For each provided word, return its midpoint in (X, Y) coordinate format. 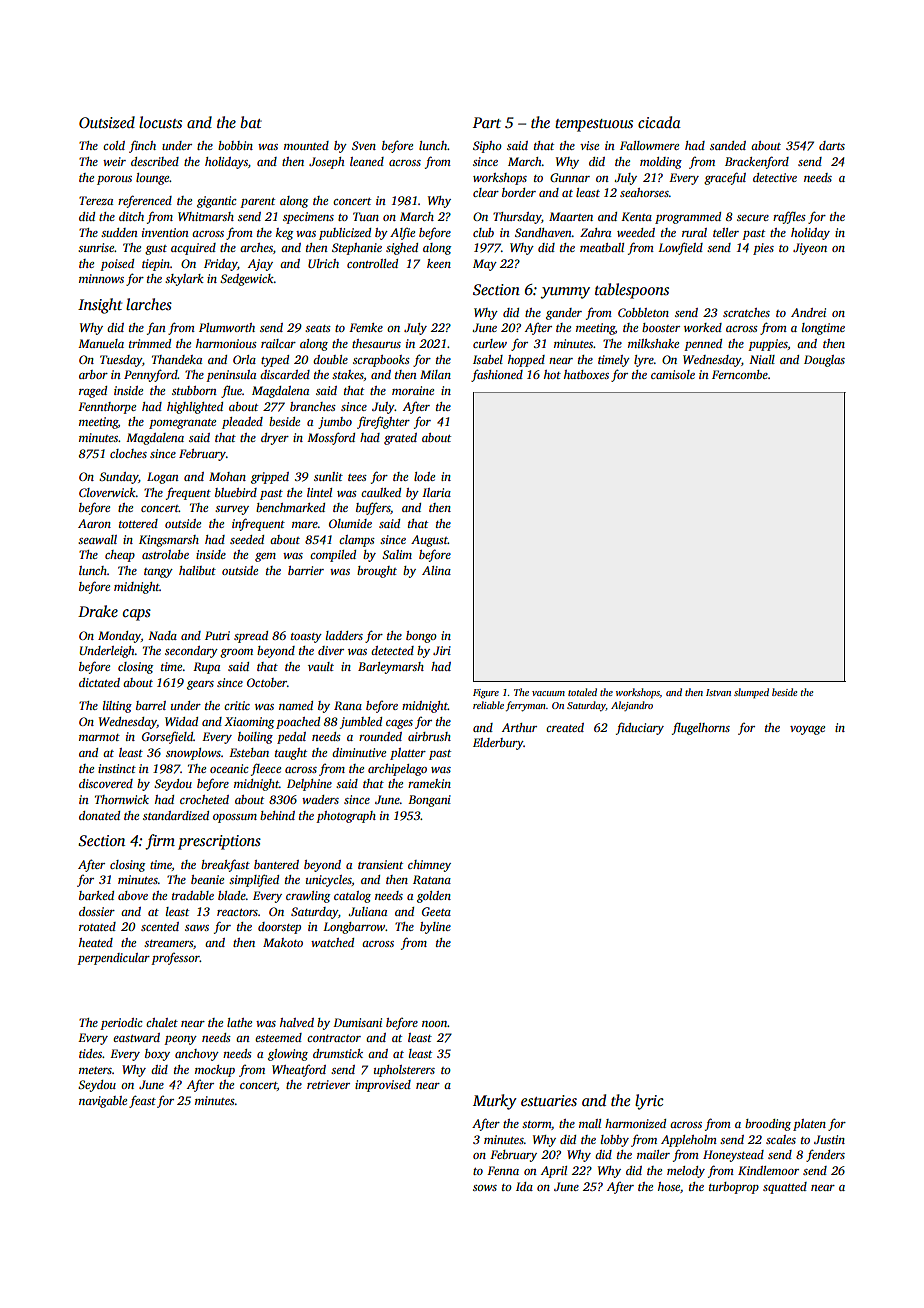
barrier (306, 570)
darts (832, 145)
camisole (673, 374)
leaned (367, 161)
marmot (99, 737)
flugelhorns (701, 728)
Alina (436, 570)
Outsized (107, 122)
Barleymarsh (391, 668)
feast (142, 1101)
